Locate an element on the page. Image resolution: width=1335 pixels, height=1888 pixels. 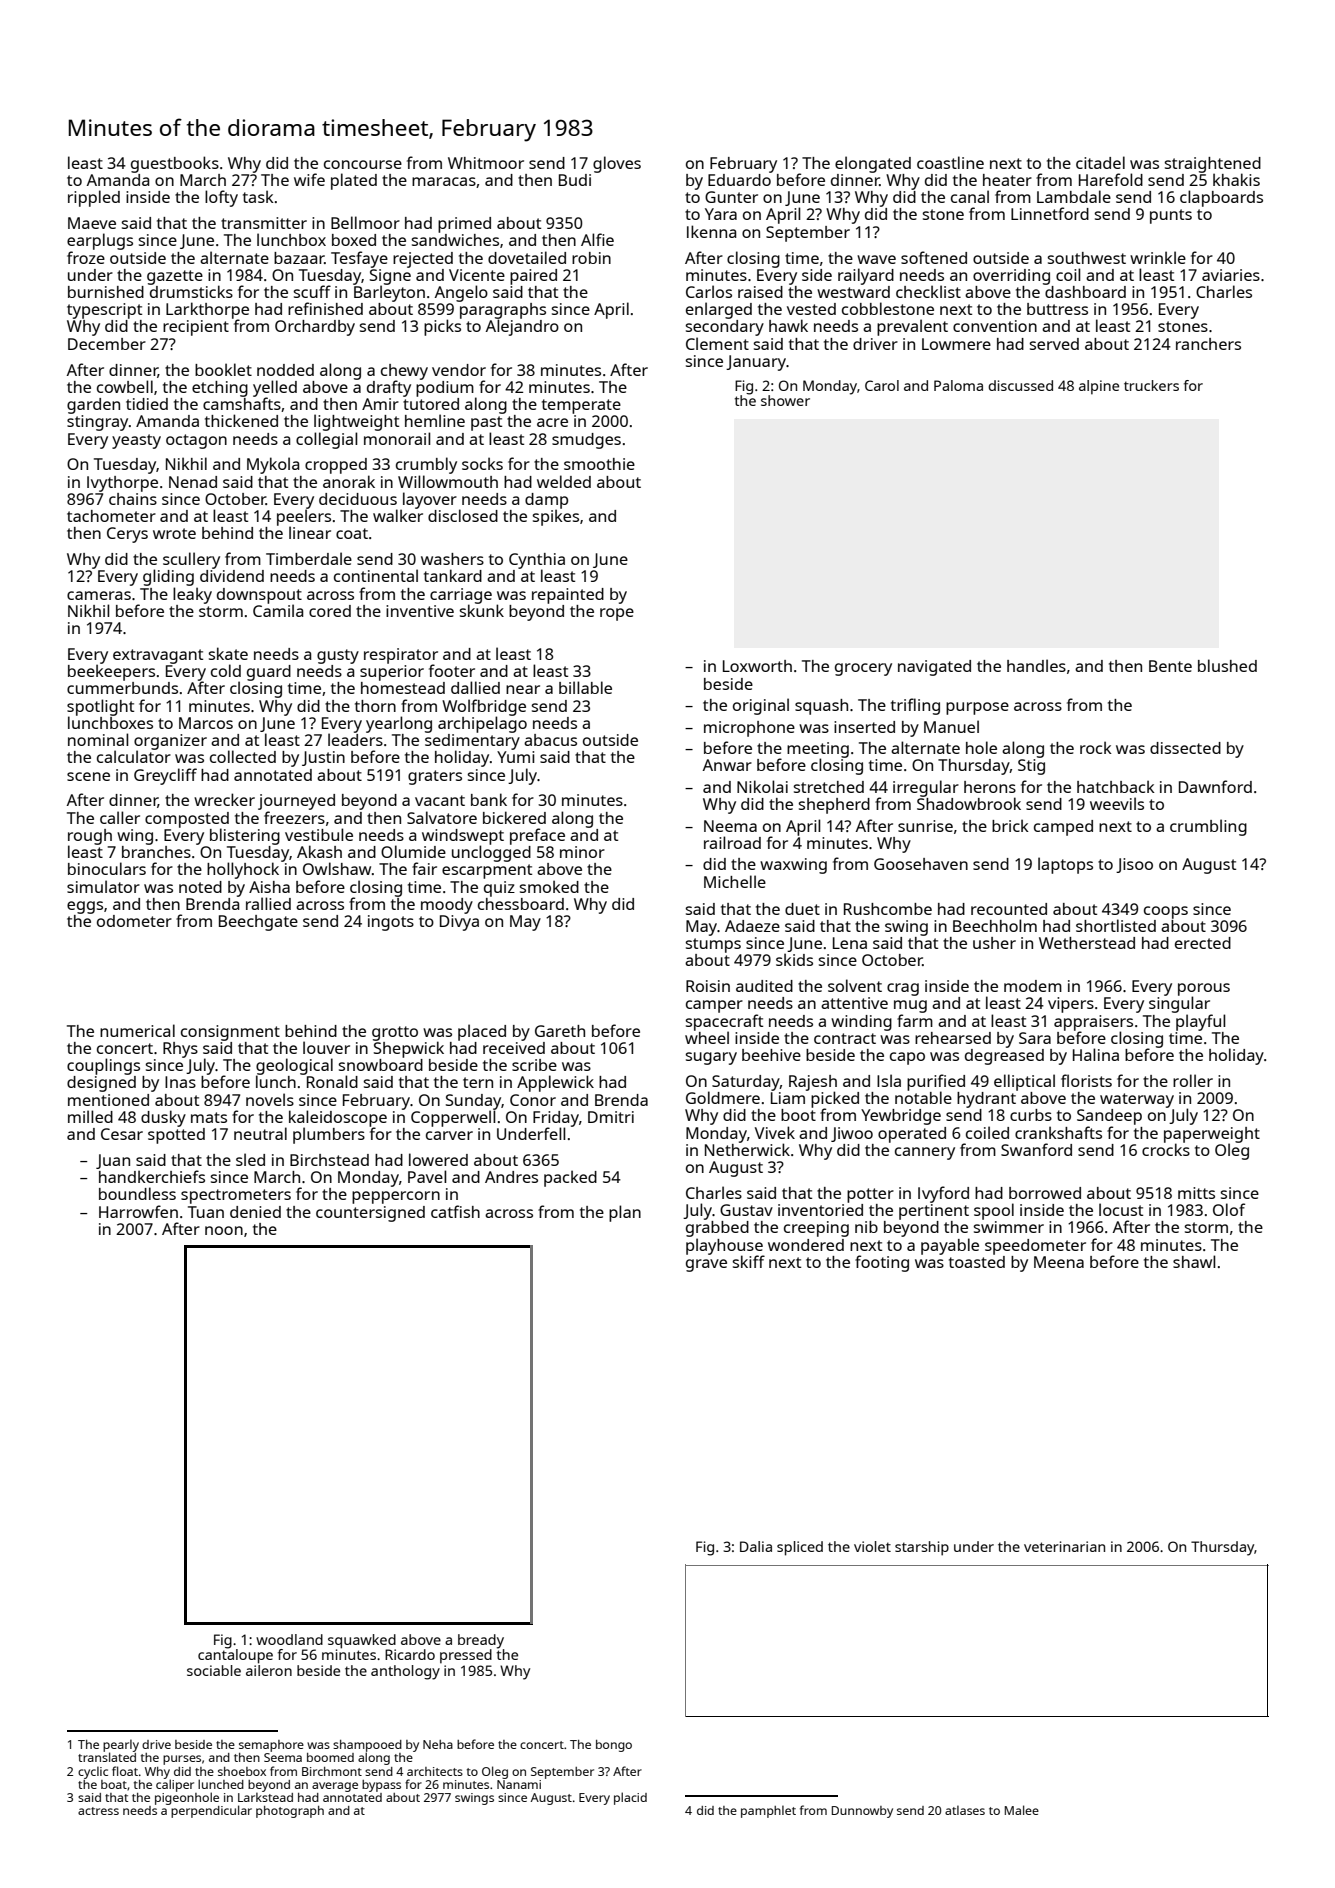
placid is located at coordinates (630, 1798).
